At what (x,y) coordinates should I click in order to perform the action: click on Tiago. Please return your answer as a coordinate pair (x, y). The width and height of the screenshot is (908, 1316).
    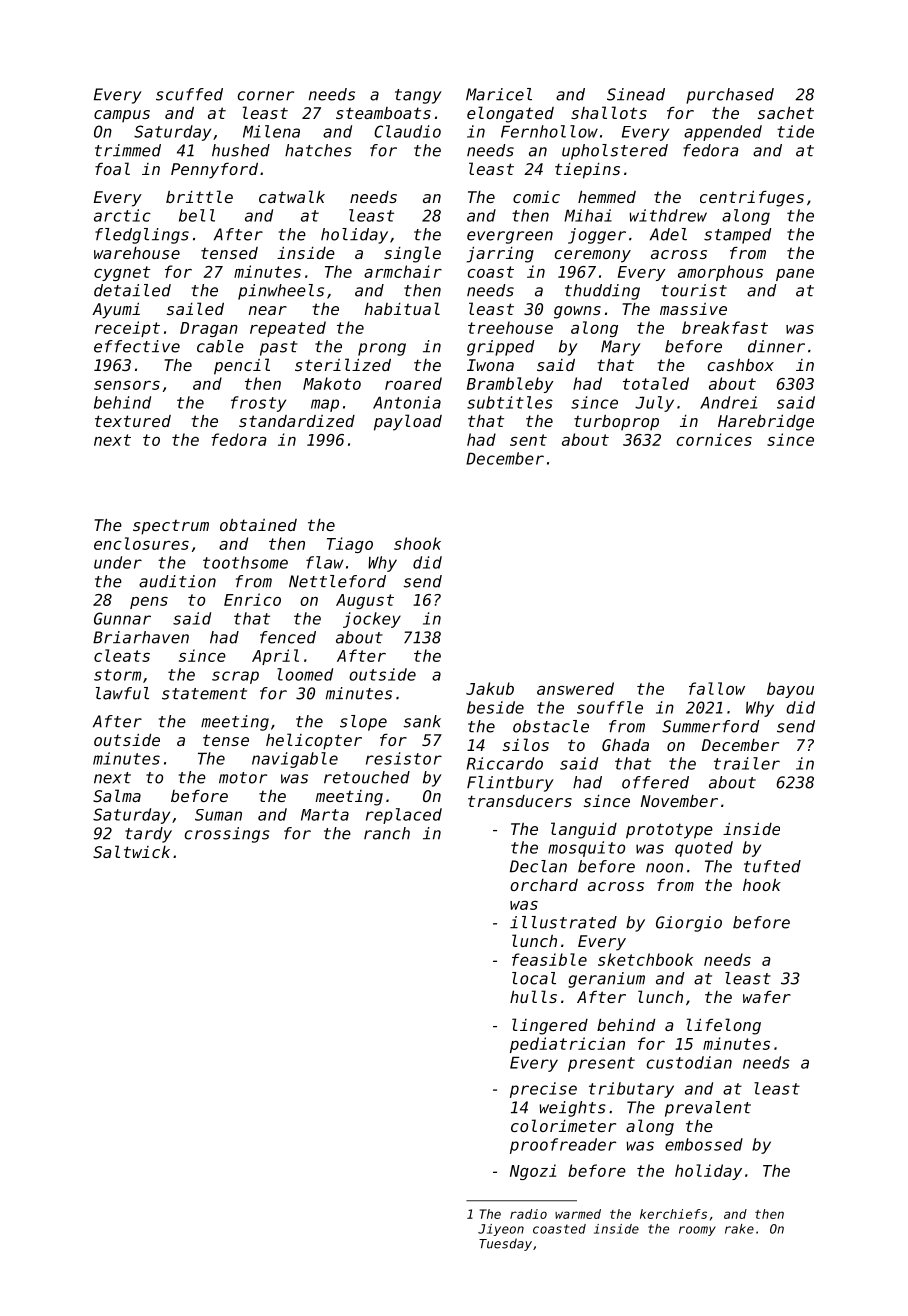
    Looking at the image, I should click on (350, 545).
